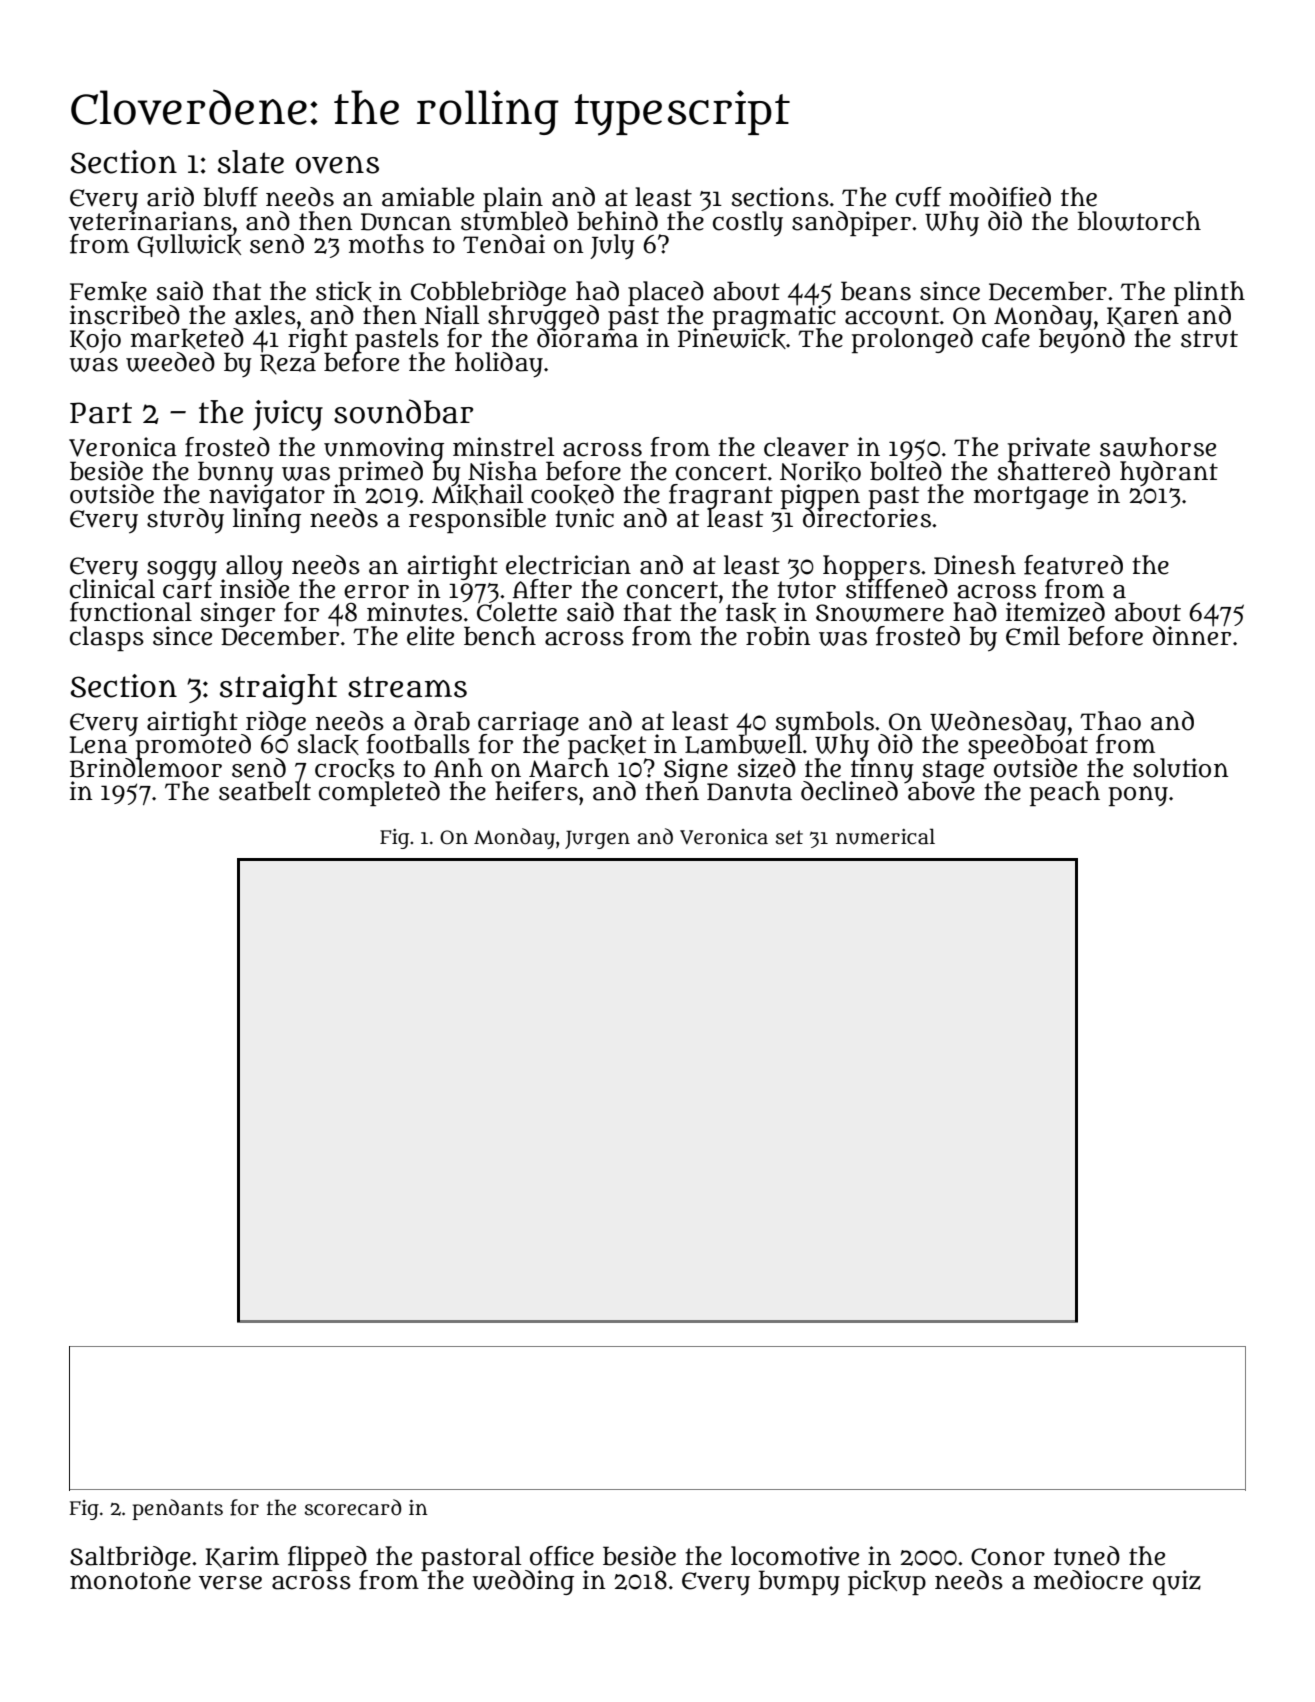 The image size is (1315, 1702). I want to click on above, so click(941, 792).
